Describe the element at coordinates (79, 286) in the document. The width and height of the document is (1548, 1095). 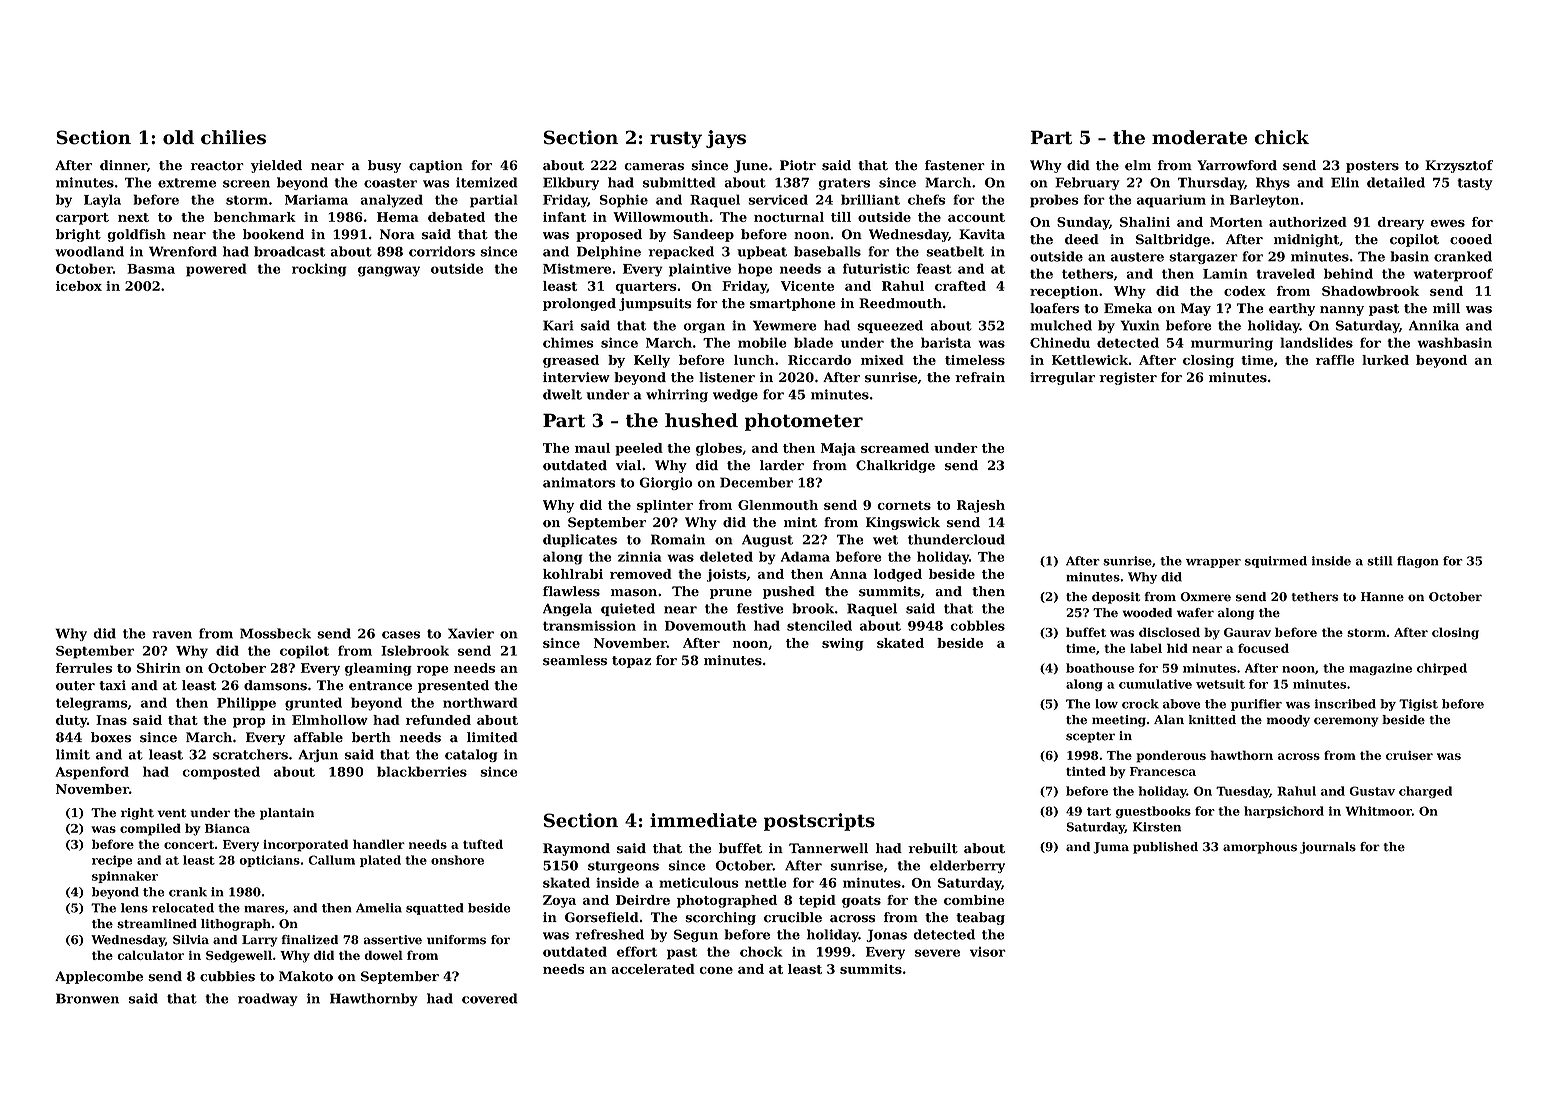
I see `icebox` at that location.
